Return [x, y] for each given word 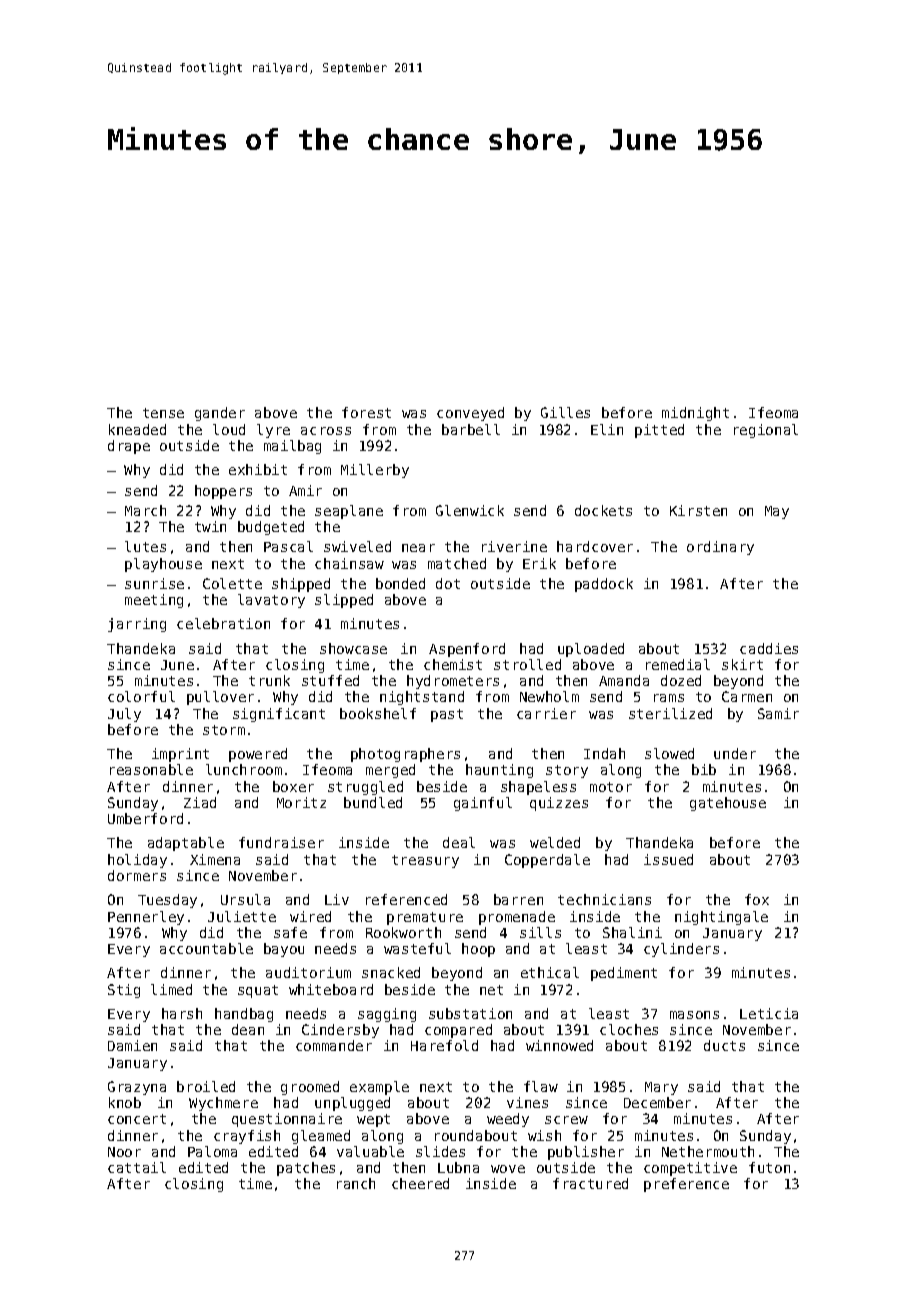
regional [766, 431]
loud [229, 429]
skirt [742, 664]
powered [258, 755]
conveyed [470, 414]
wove [508, 1169]
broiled [206, 1086]
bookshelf [378, 713]
